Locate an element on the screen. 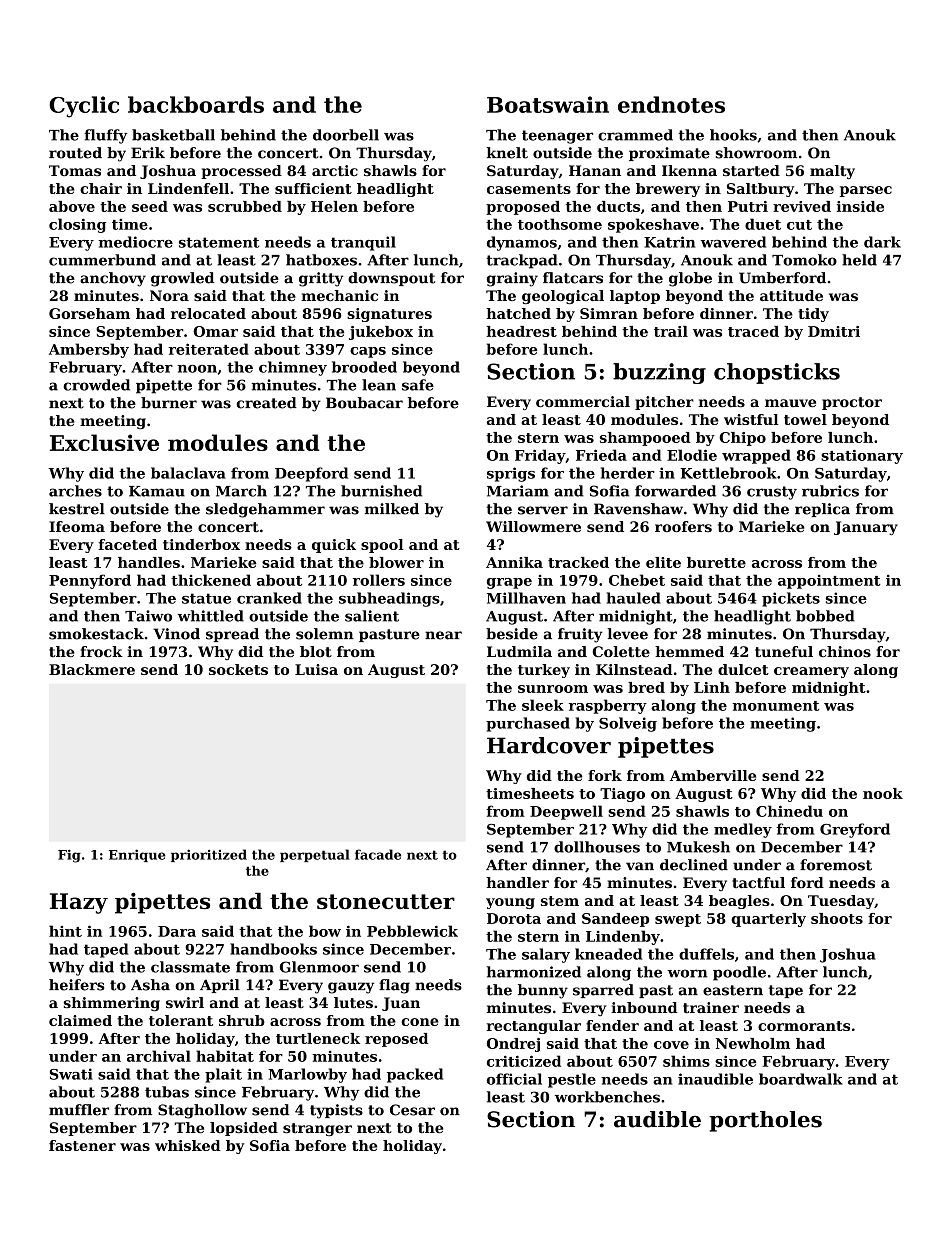  Hazy is located at coordinates (79, 903).
